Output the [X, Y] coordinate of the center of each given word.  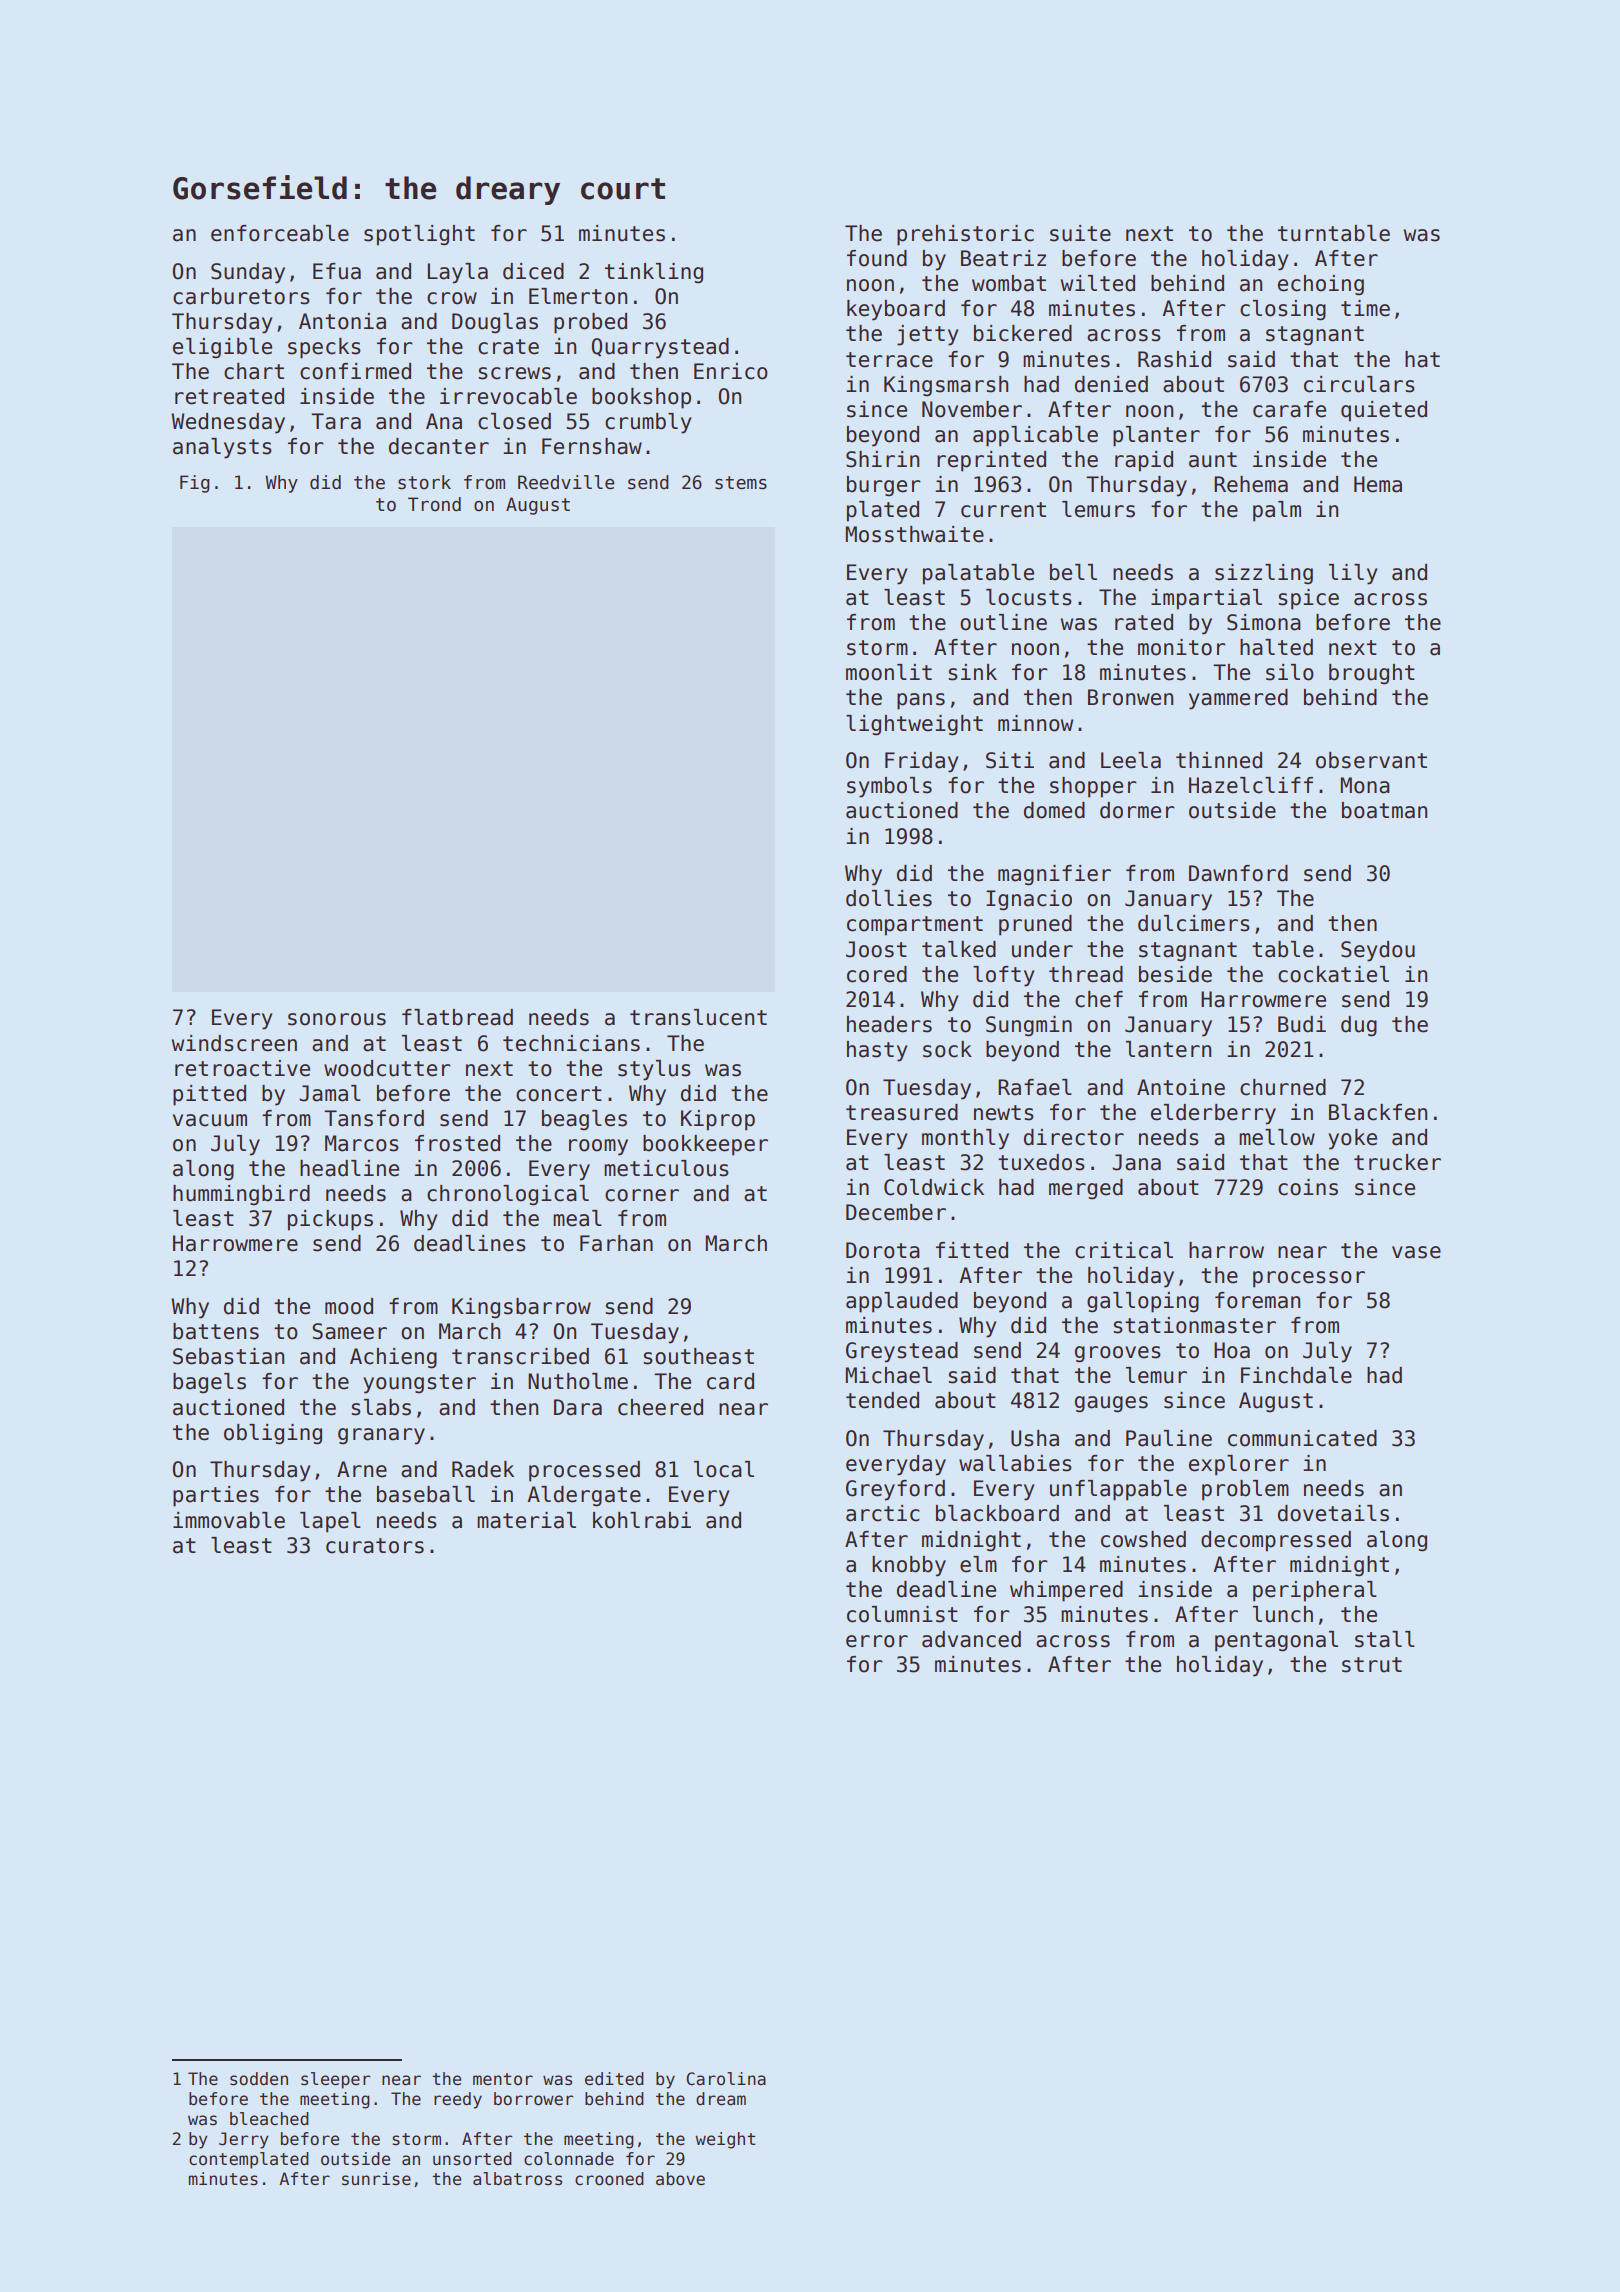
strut [1372, 1665]
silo [1290, 672]
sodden [259, 2079]
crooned [609, 2179]
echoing [1321, 285]
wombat [1009, 283]
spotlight [419, 235]
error [877, 1641]
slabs [381, 1407]
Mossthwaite [915, 534]
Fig [195, 484]
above [680, 2179]
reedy [458, 2100]
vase [1416, 1252]
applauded [902, 1302]
